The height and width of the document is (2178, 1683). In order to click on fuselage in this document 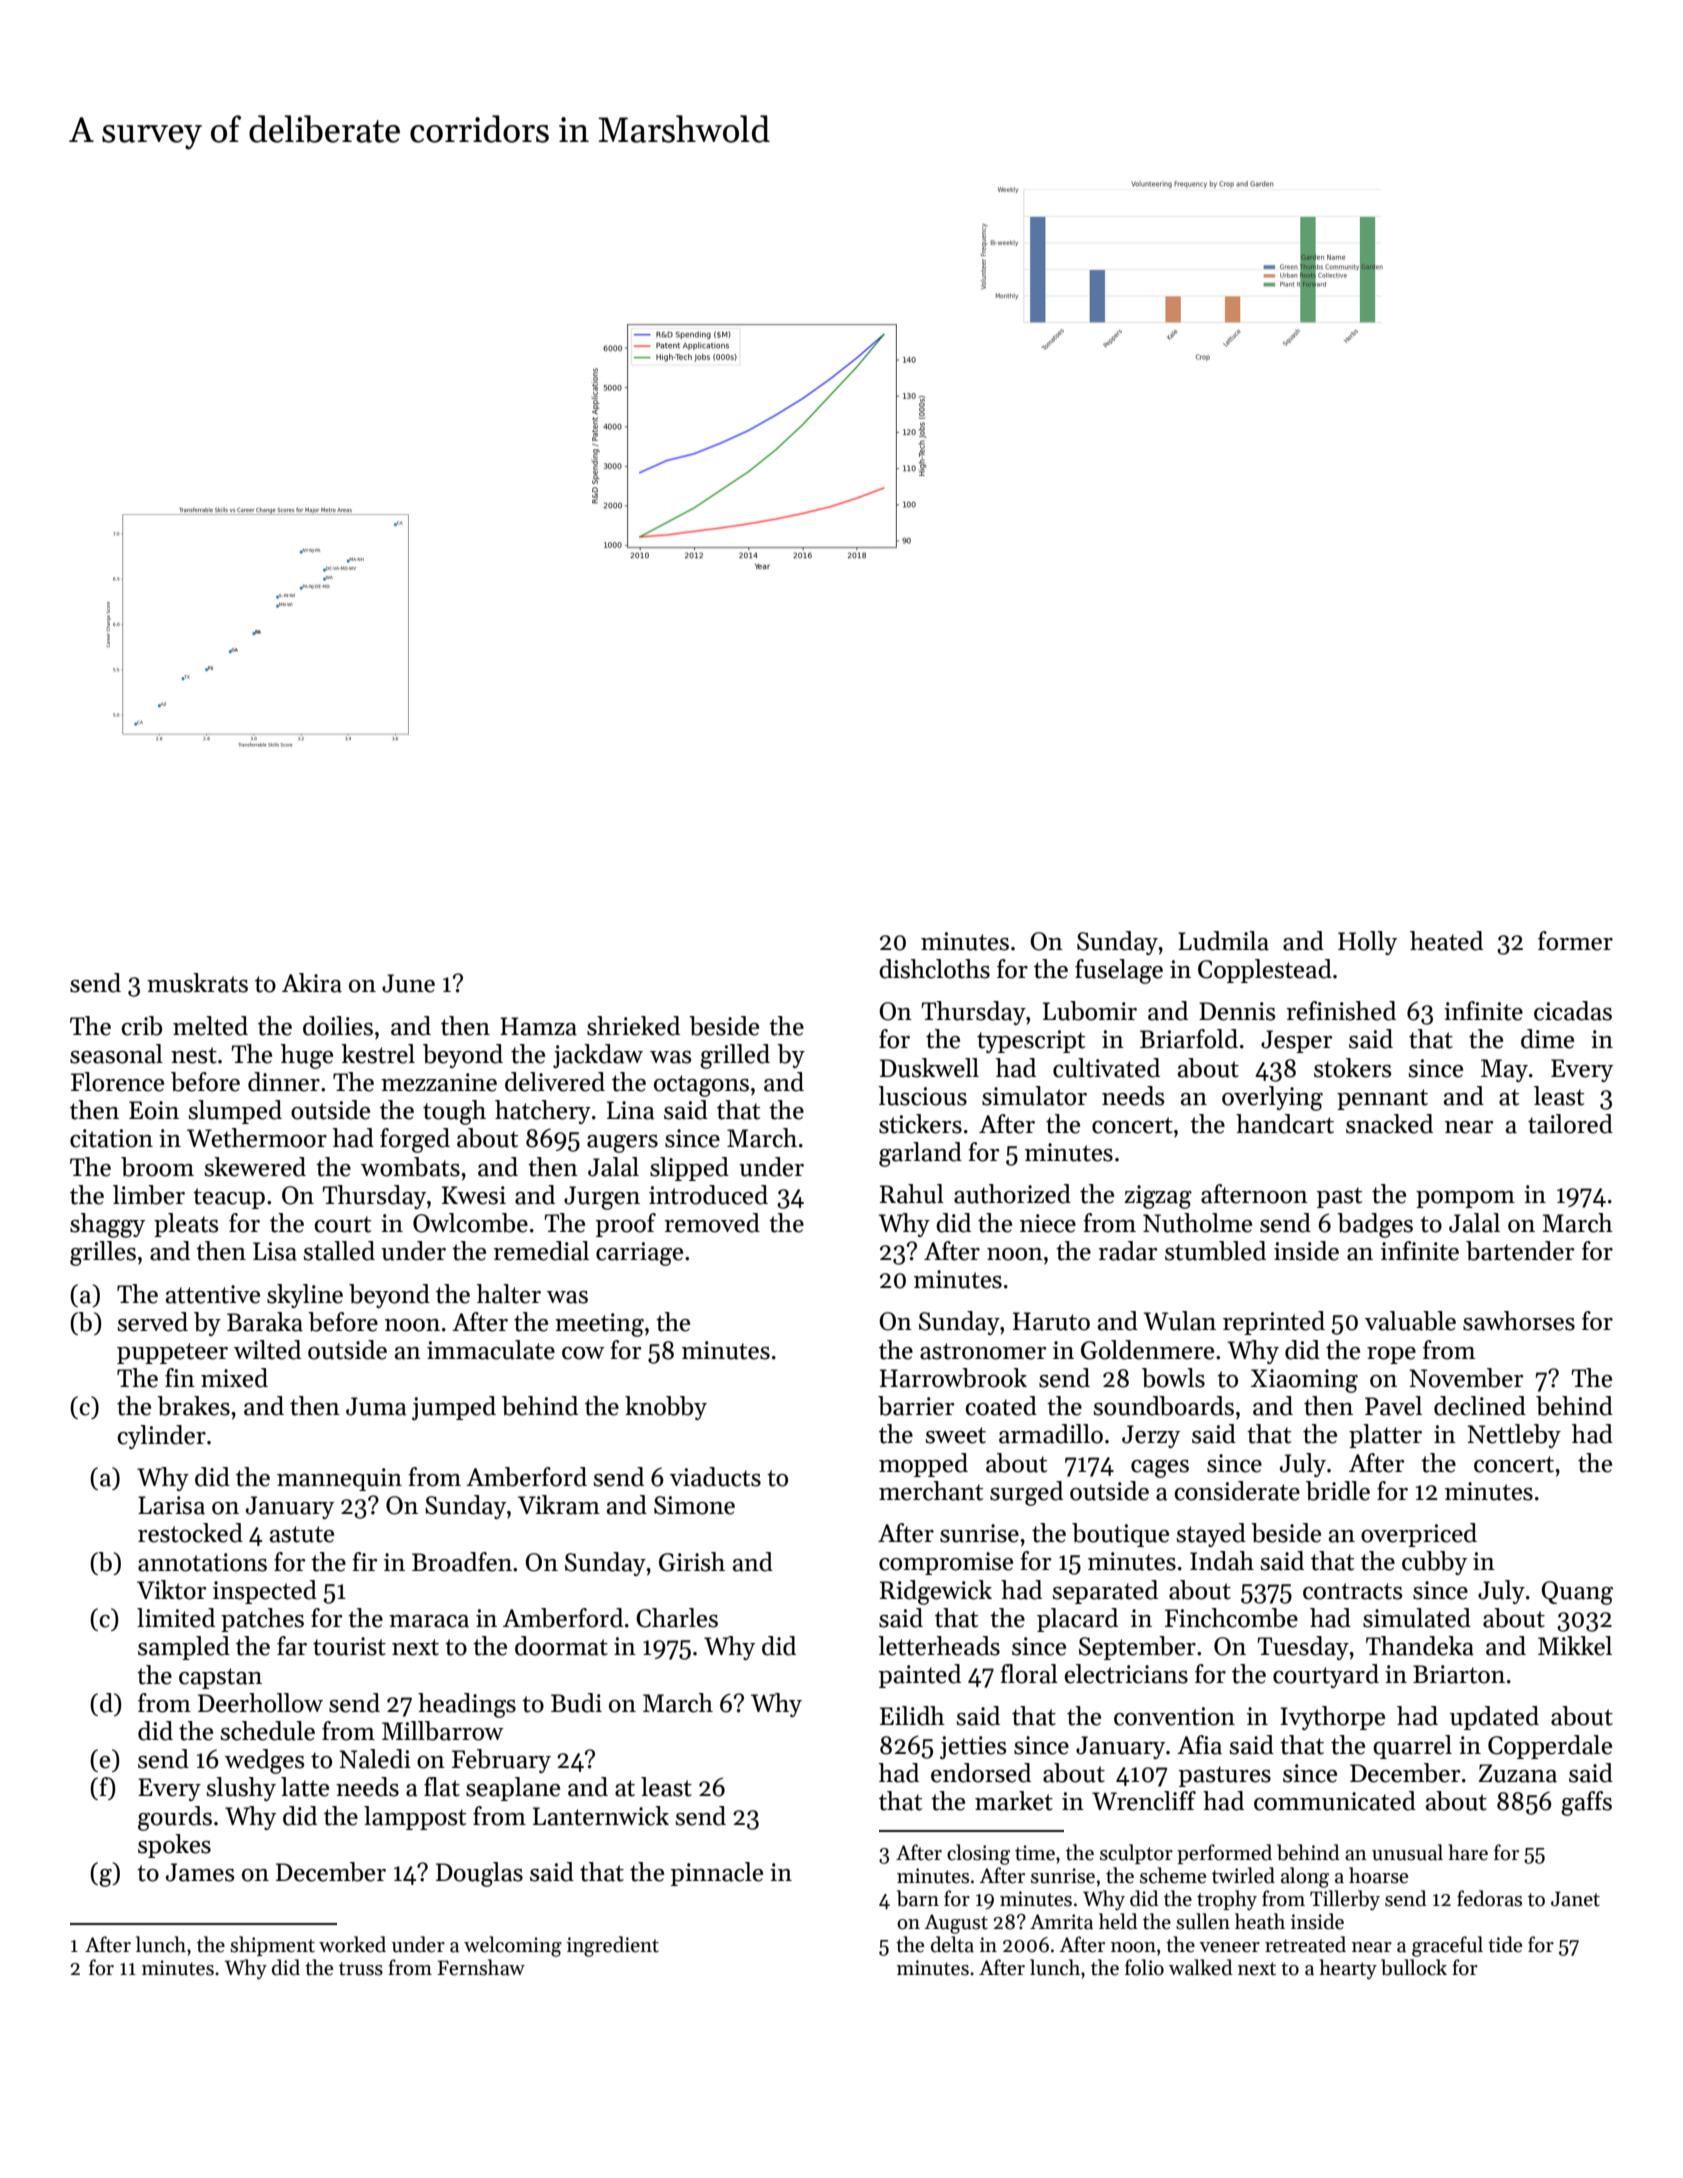, I will do `click(1119, 971)`.
